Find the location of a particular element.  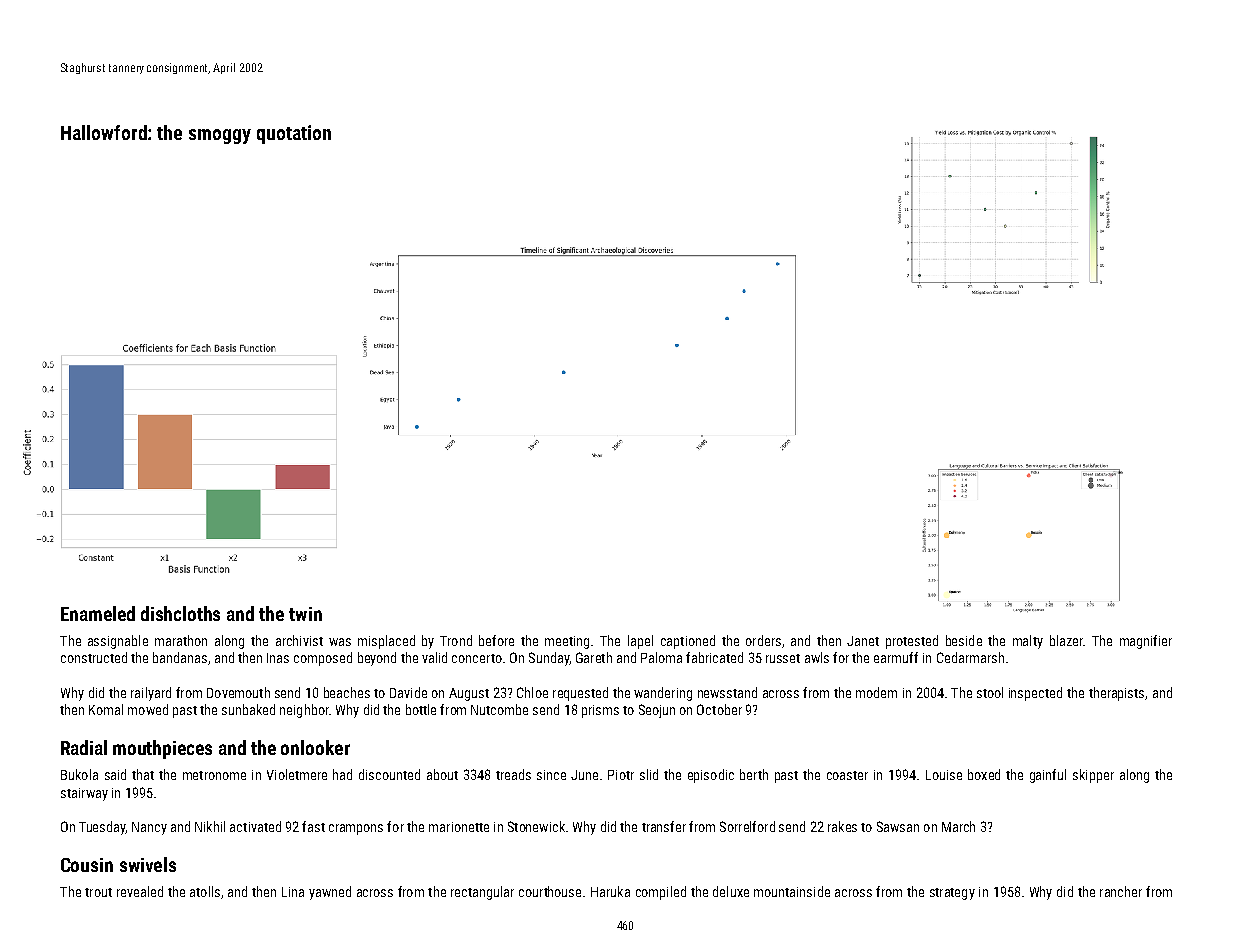

Nikhil is located at coordinates (210, 826).
